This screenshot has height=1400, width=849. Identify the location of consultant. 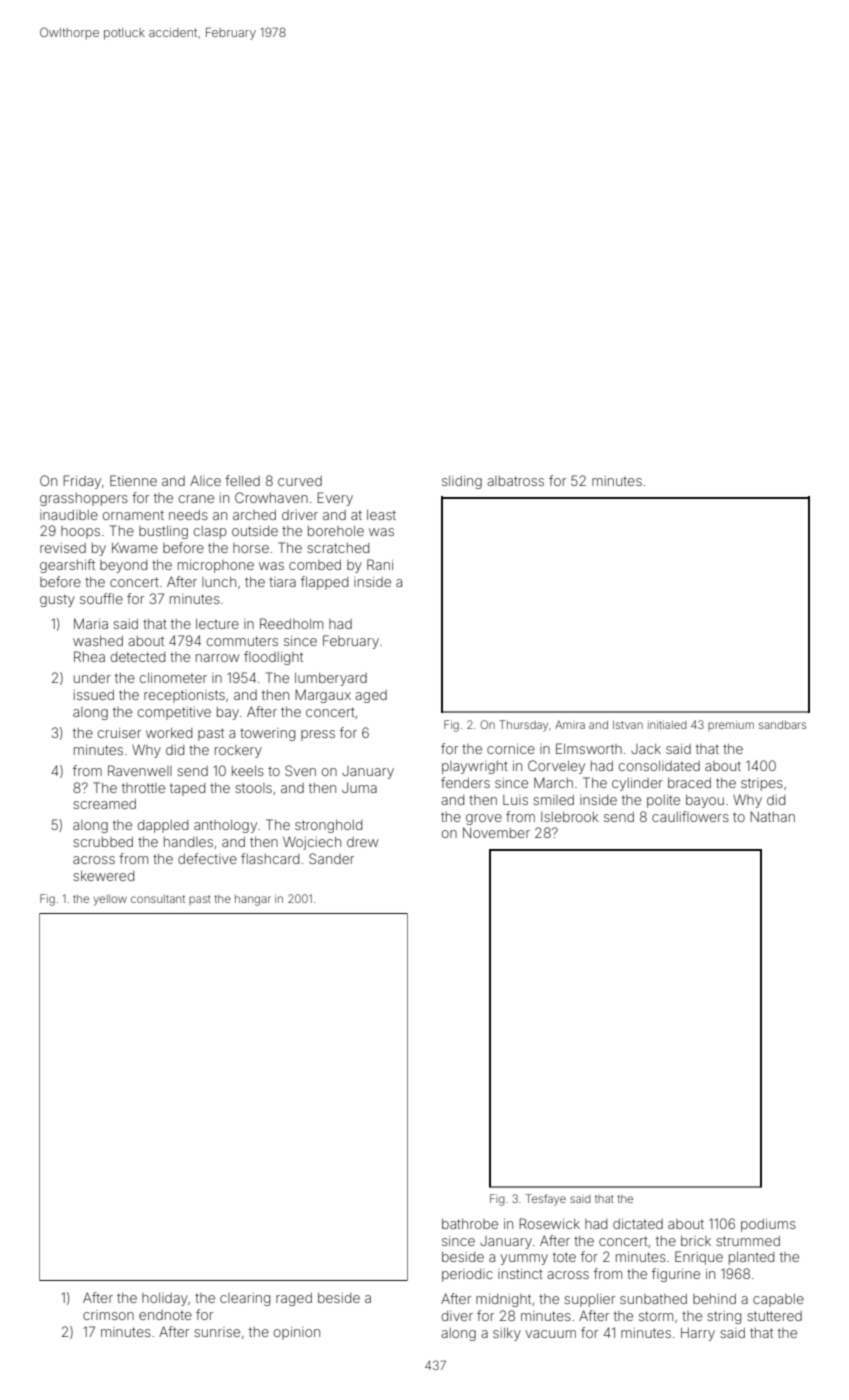
(158, 899).
